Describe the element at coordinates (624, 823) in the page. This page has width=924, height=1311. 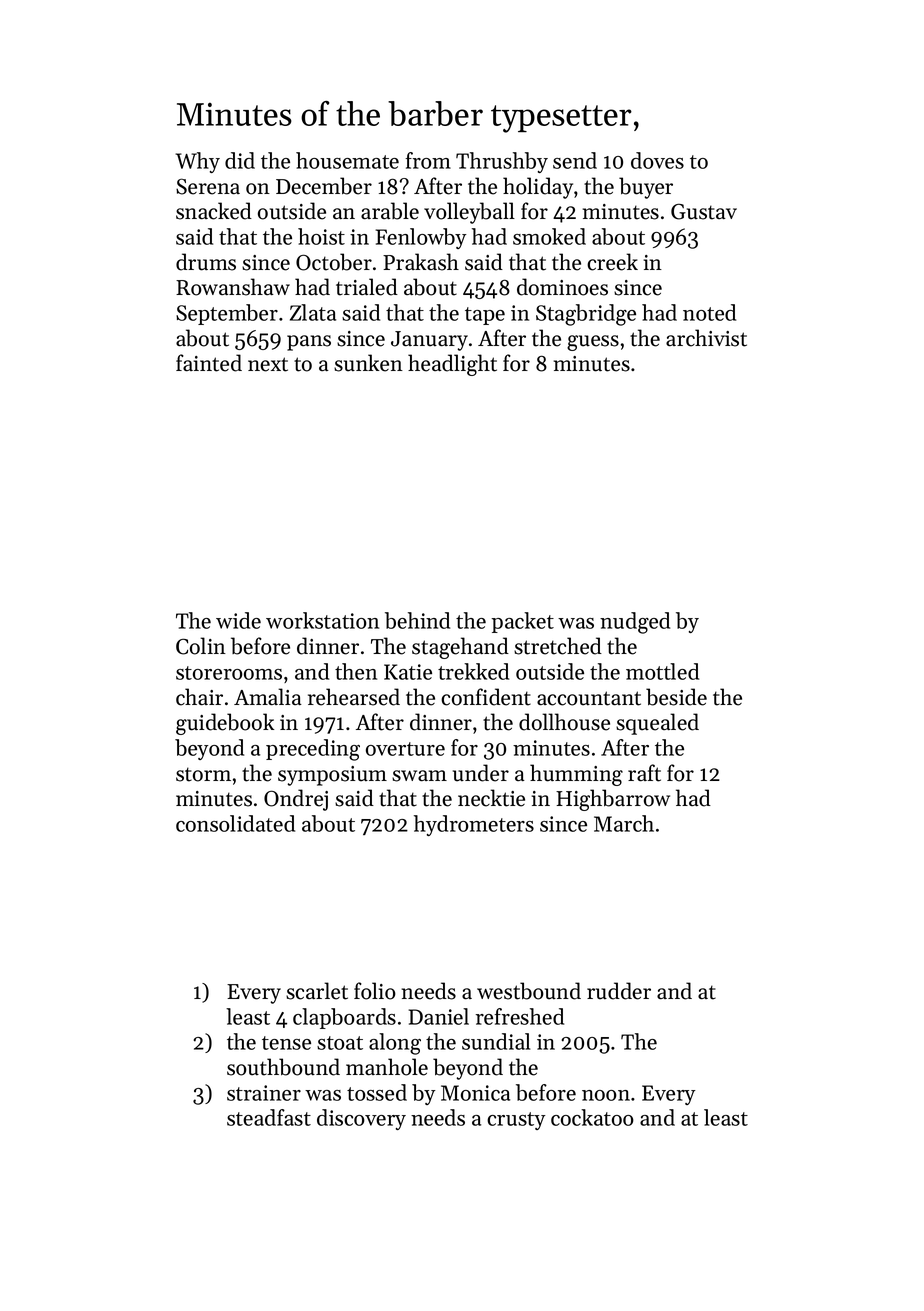
I see `March` at that location.
